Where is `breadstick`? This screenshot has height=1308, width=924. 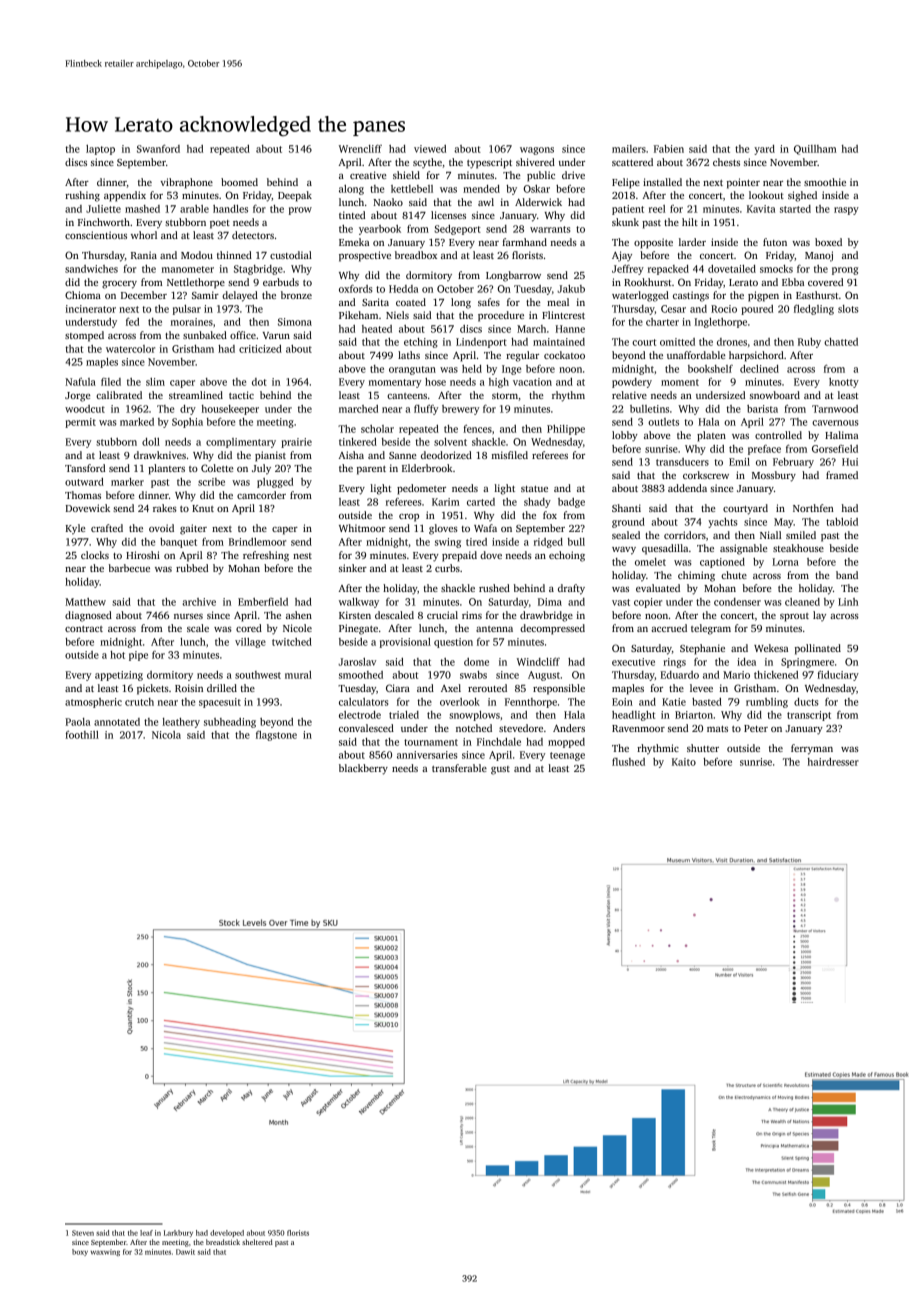
breadstick is located at coordinates (223, 1242).
